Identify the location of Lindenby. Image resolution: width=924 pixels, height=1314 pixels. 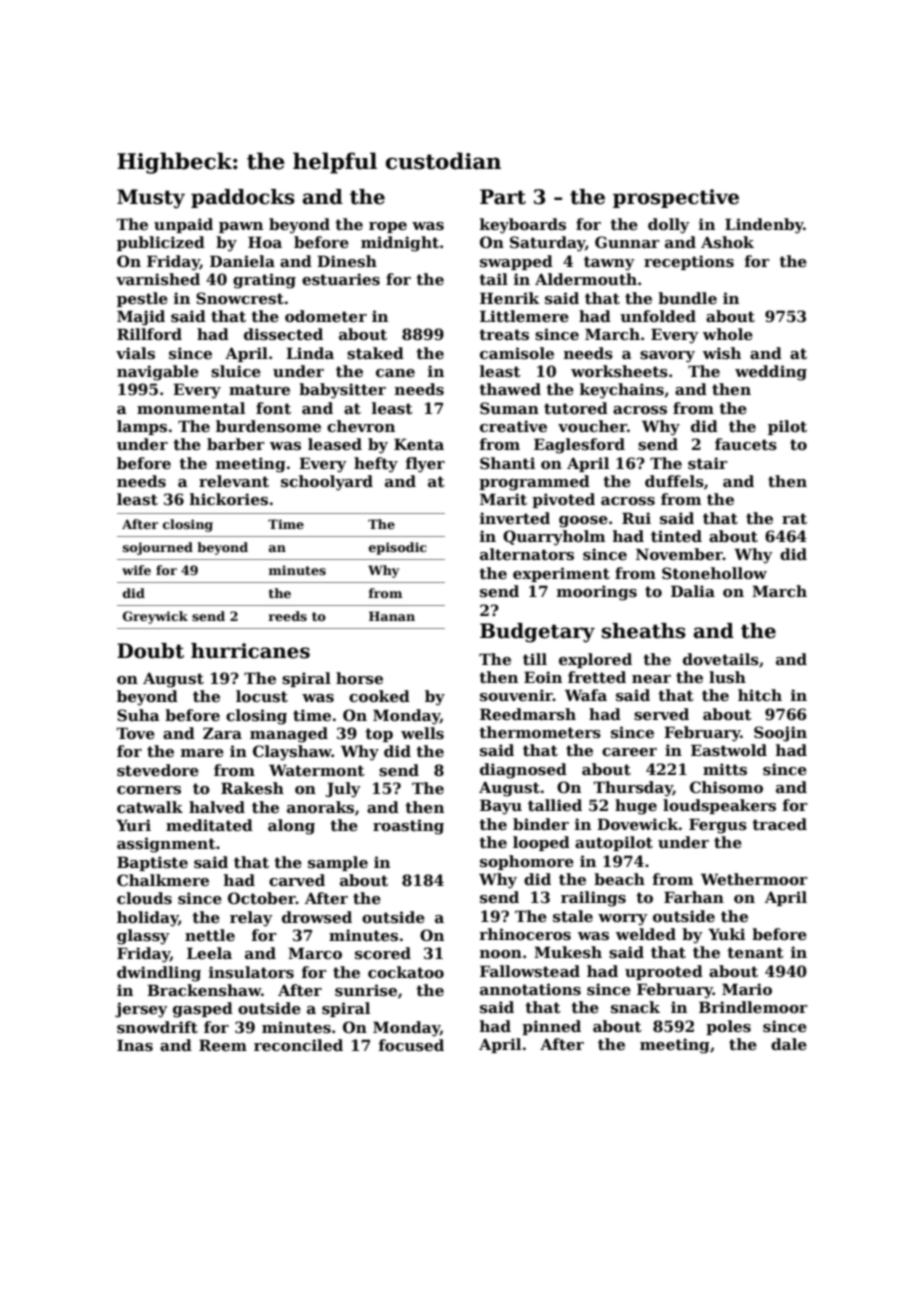
(764, 226).
